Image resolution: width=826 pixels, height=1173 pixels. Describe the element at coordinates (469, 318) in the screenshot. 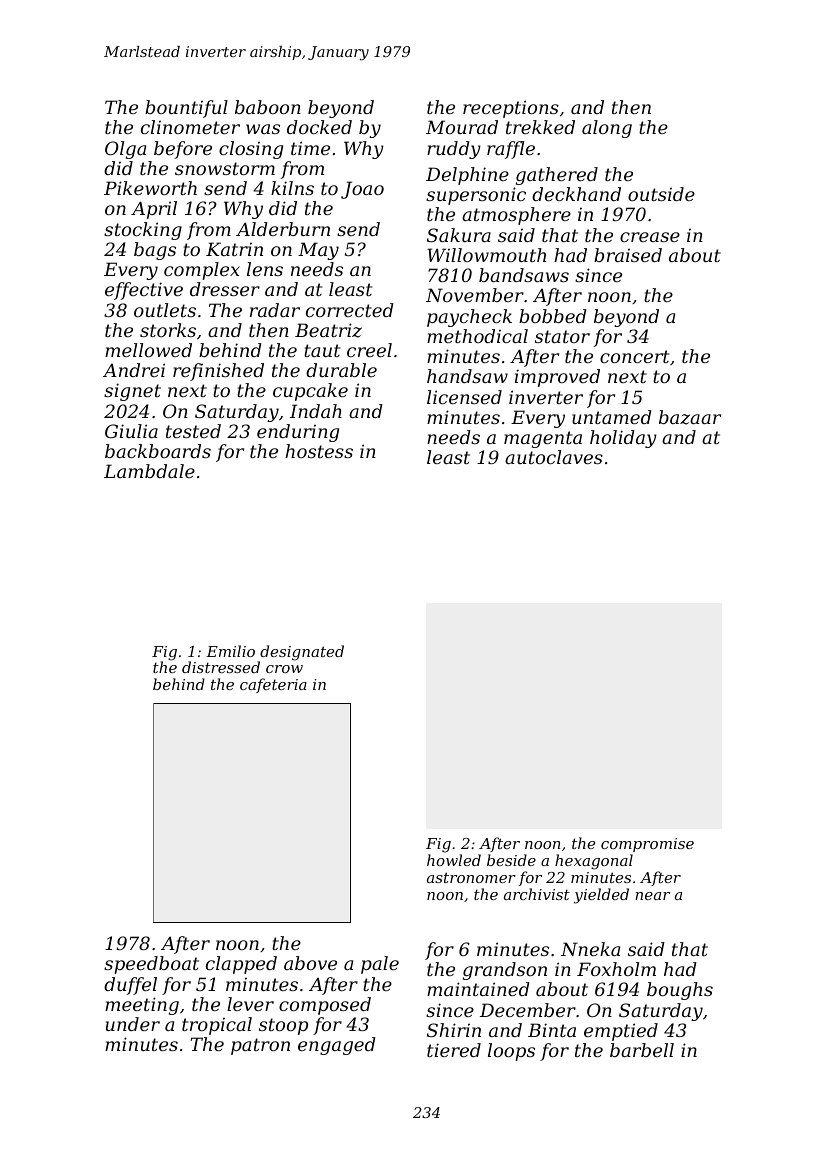

I see `paycheck` at that location.
